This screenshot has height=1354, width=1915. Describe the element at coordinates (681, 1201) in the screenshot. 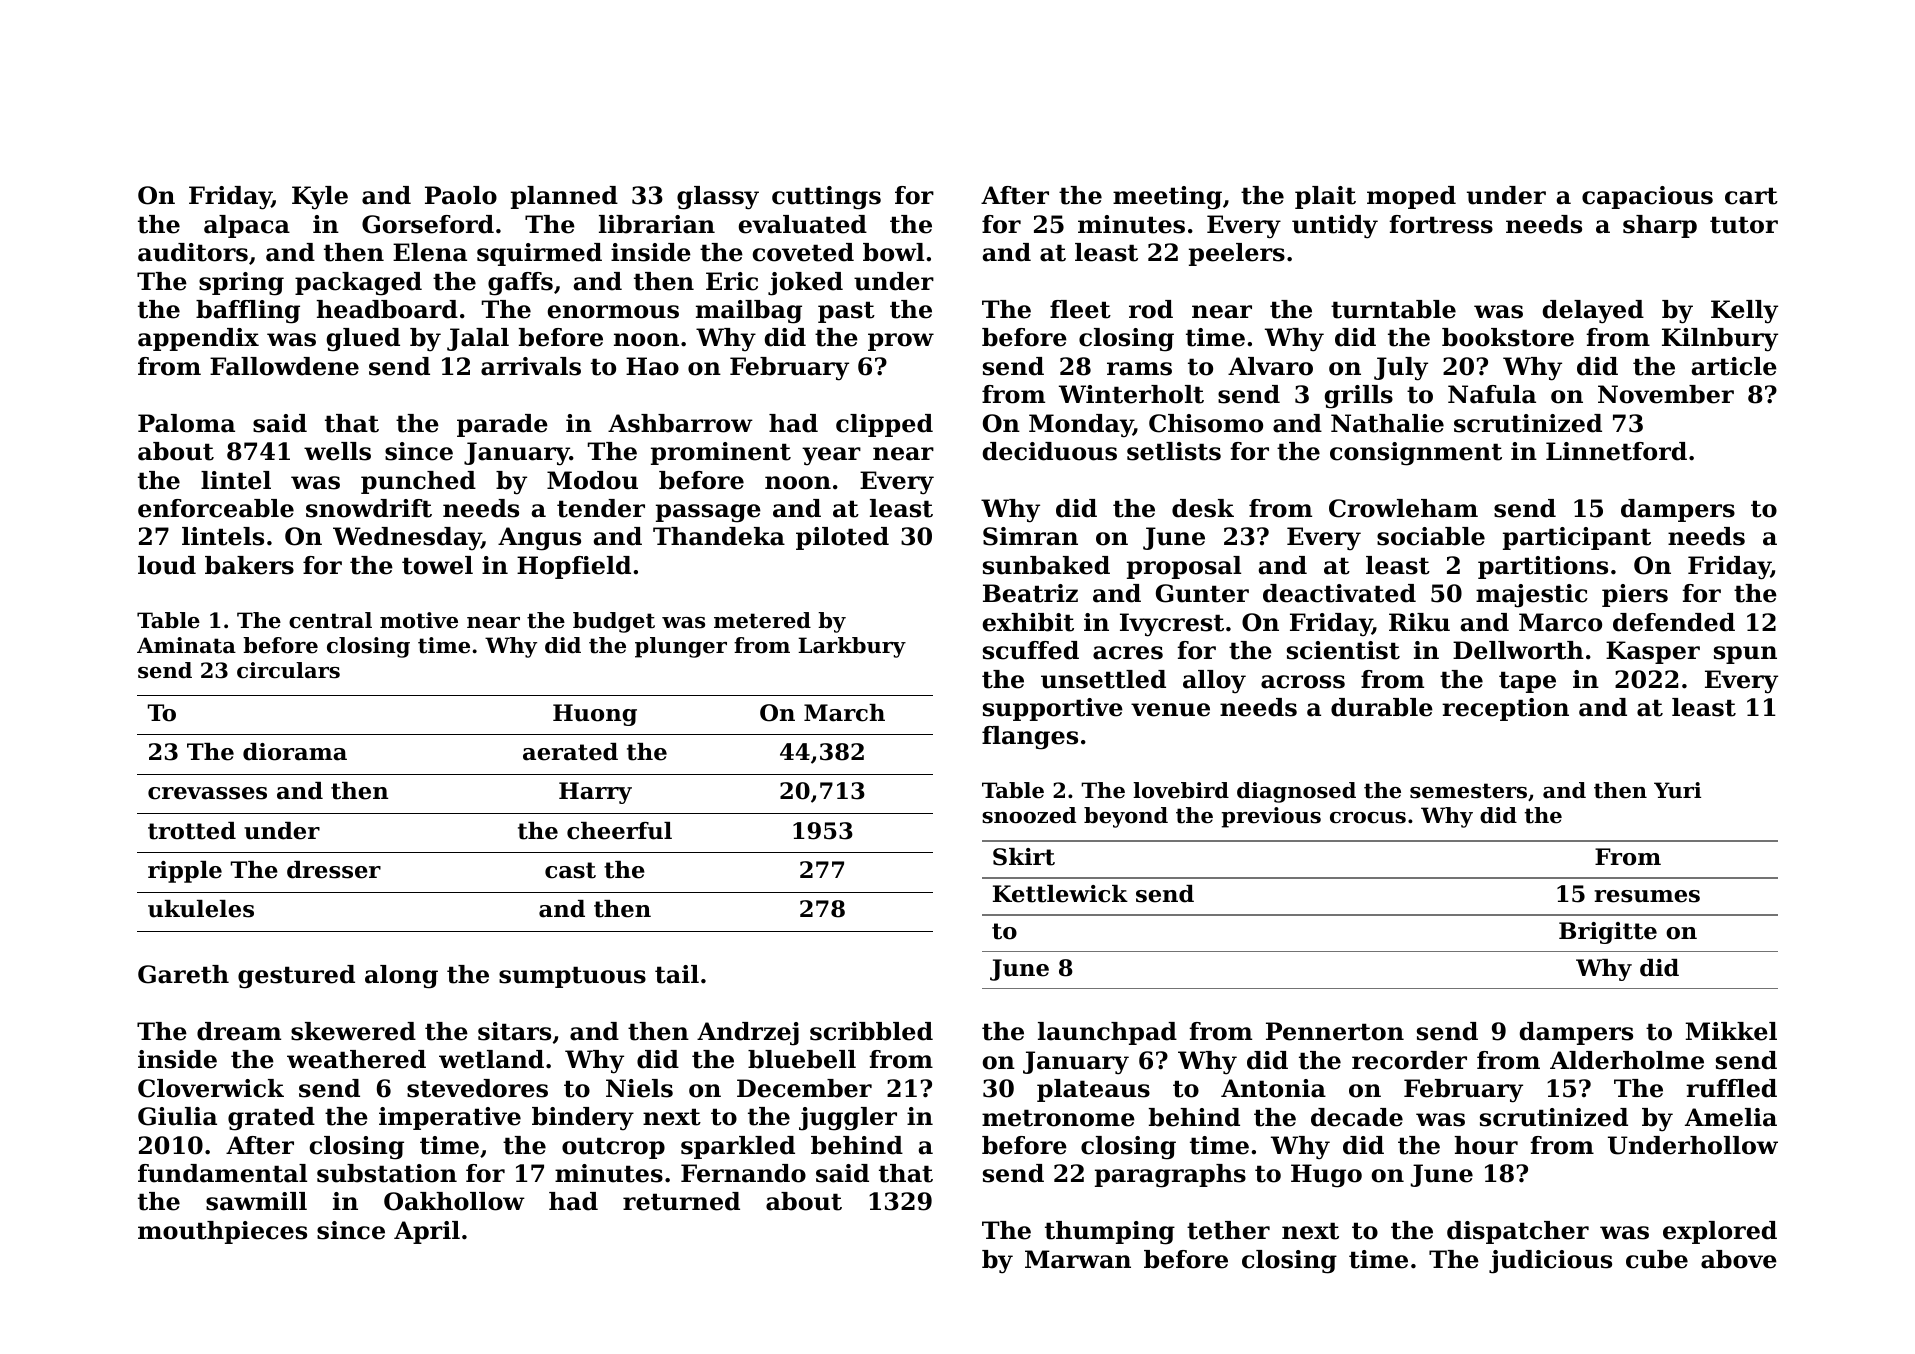

I see `returned` at that location.
